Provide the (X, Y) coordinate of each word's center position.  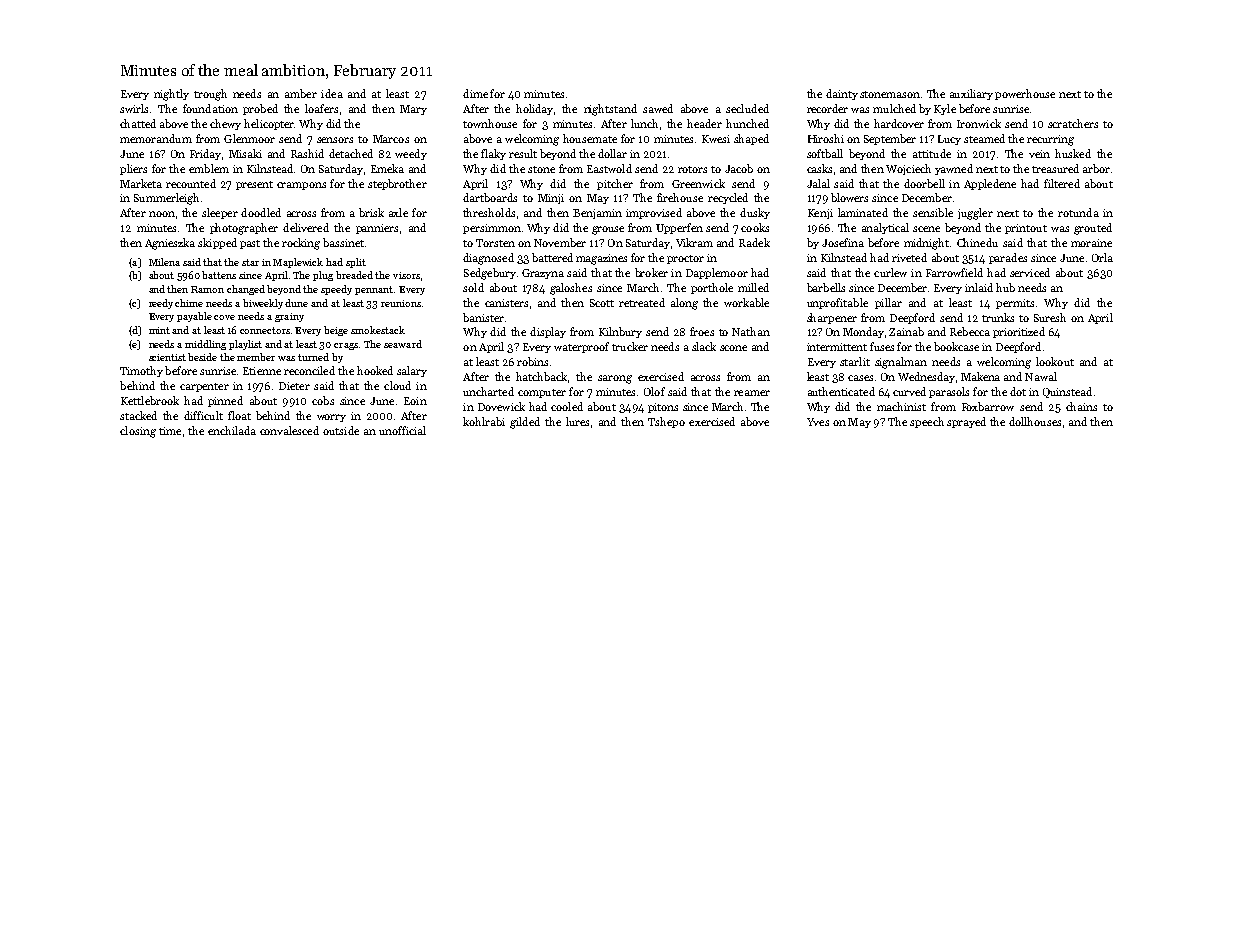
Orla (1102, 257)
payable (194, 317)
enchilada (232, 430)
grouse (608, 230)
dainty (842, 94)
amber (301, 93)
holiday (534, 109)
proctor (685, 259)
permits (1015, 304)
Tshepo (666, 422)
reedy (161, 304)
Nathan (751, 331)
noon (162, 214)
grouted (1093, 229)
